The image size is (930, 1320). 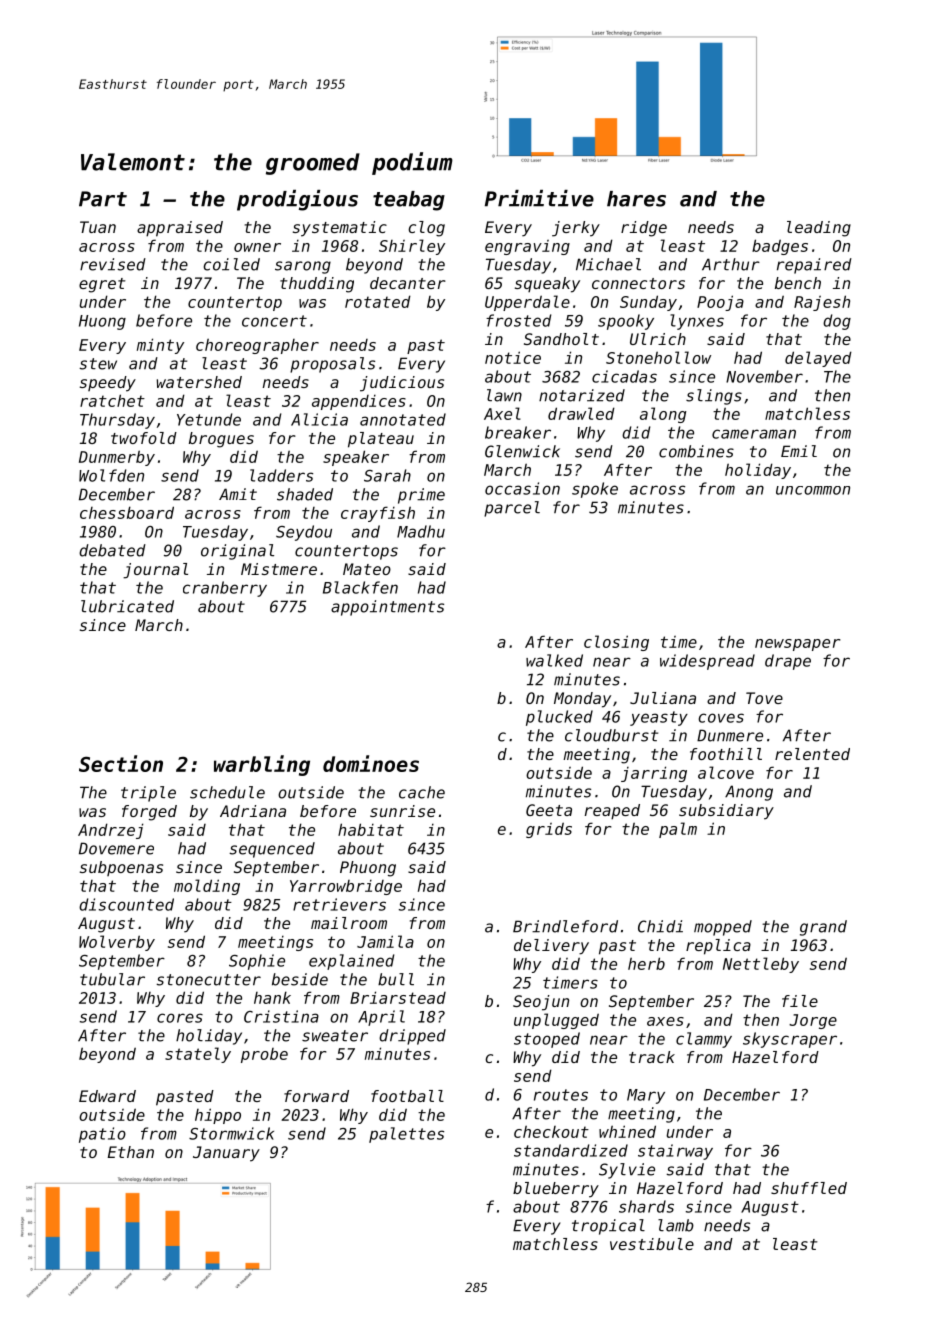 I want to click on blueberry, so click(x=556, y=1190).
